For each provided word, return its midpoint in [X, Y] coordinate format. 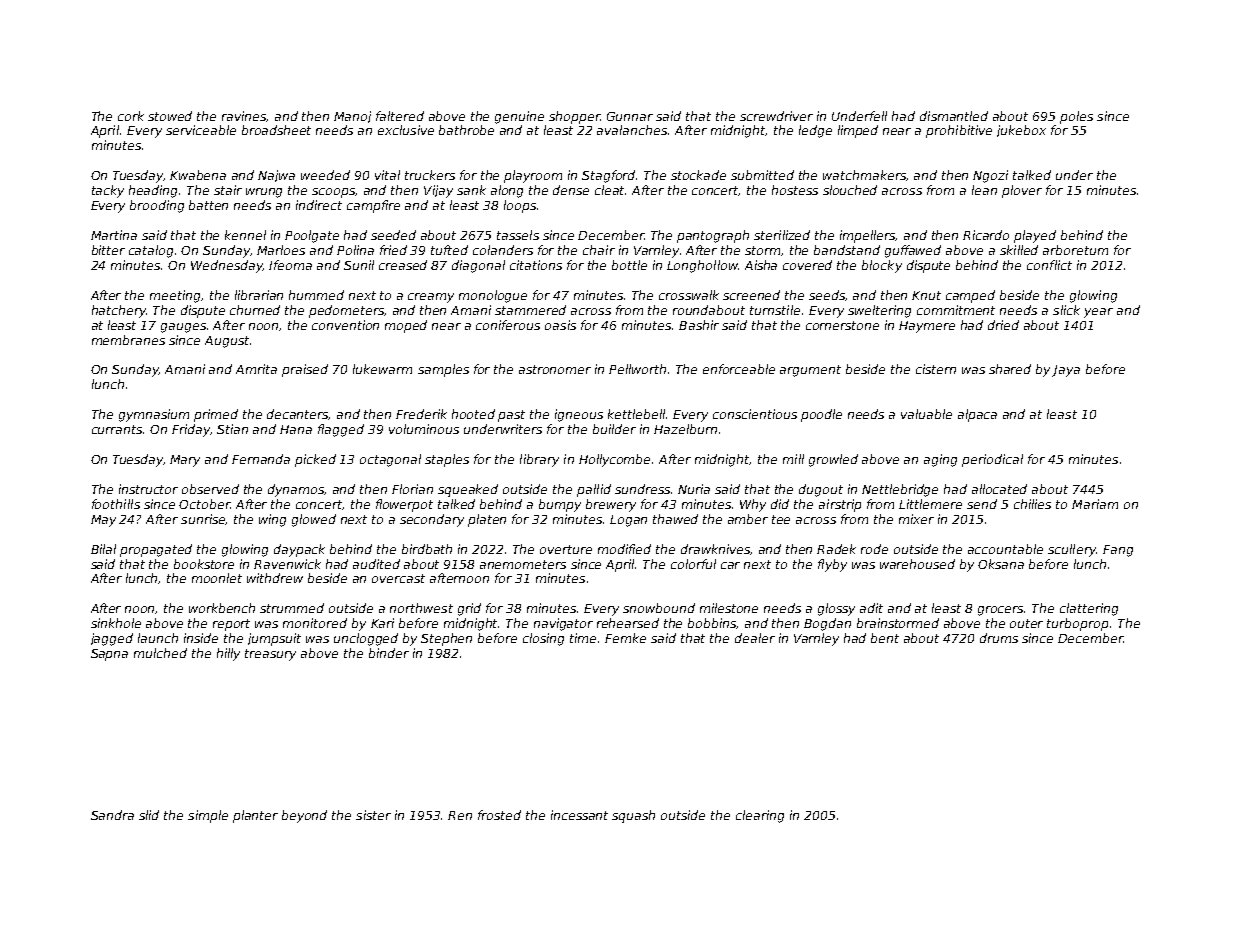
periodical [992, 460]
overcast [398, 578]
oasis [560, 325]
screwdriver [776, 116]
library [539, 460]
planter [255, 816]
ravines [244, 116]
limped [858, 131]
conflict [1049, 265]
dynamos [296, 490]
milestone [729, 608]
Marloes [281, 250]
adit [871, 608]
